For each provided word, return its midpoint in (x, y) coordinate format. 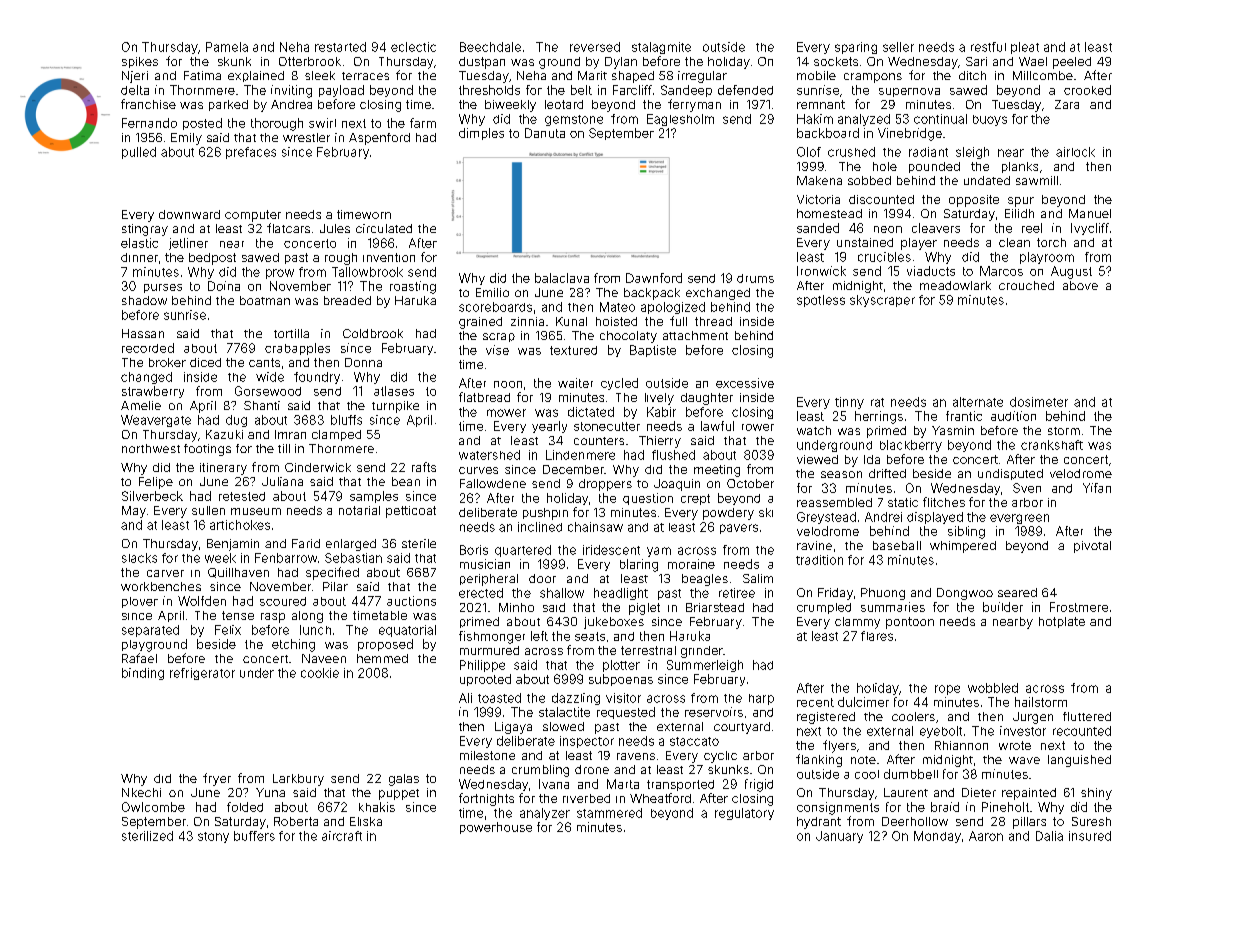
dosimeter (1039, 402)
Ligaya (513, 728)
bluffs (346, 420)
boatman (265, 300)
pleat (1025, 48)
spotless (821, 301)
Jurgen (1033, 718)
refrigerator (202, 674)
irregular (702, 77)
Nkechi (141, 792)
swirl (322, 123)
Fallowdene (493, 483)
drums (755, 278)
